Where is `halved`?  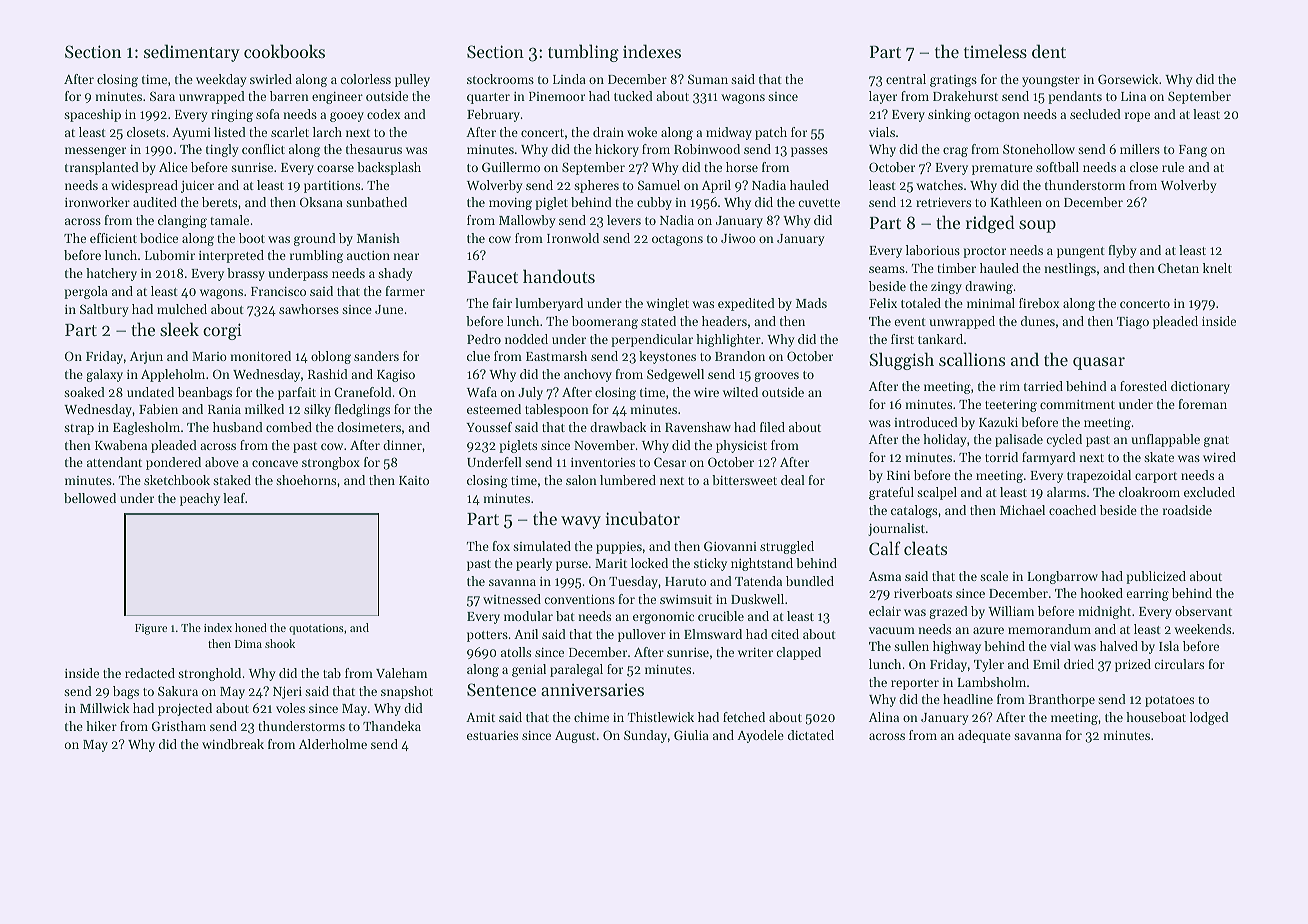
halved is located at coordinates (1119, 646).
